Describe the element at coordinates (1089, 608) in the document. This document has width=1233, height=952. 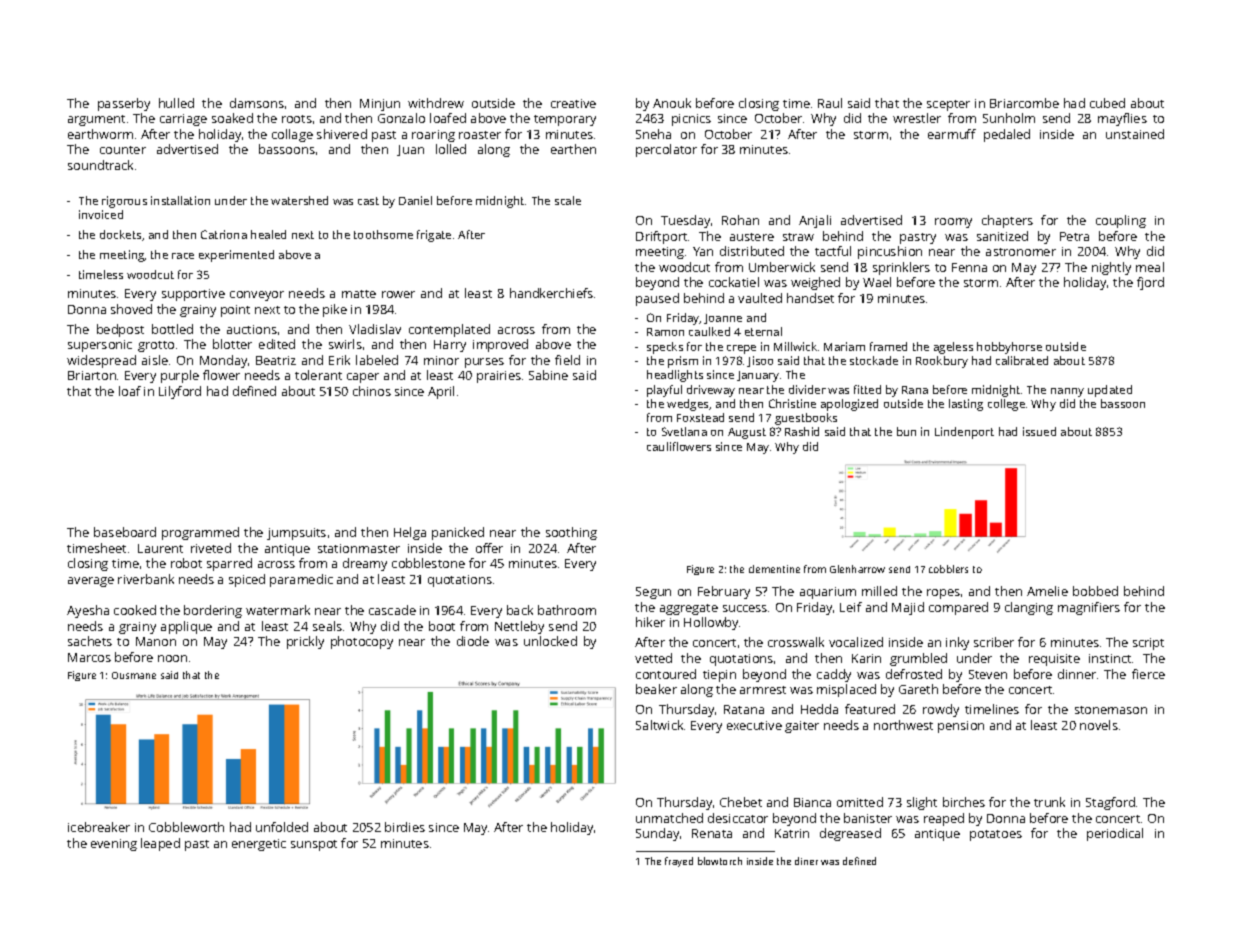
I see `magnifiers` at that location.
